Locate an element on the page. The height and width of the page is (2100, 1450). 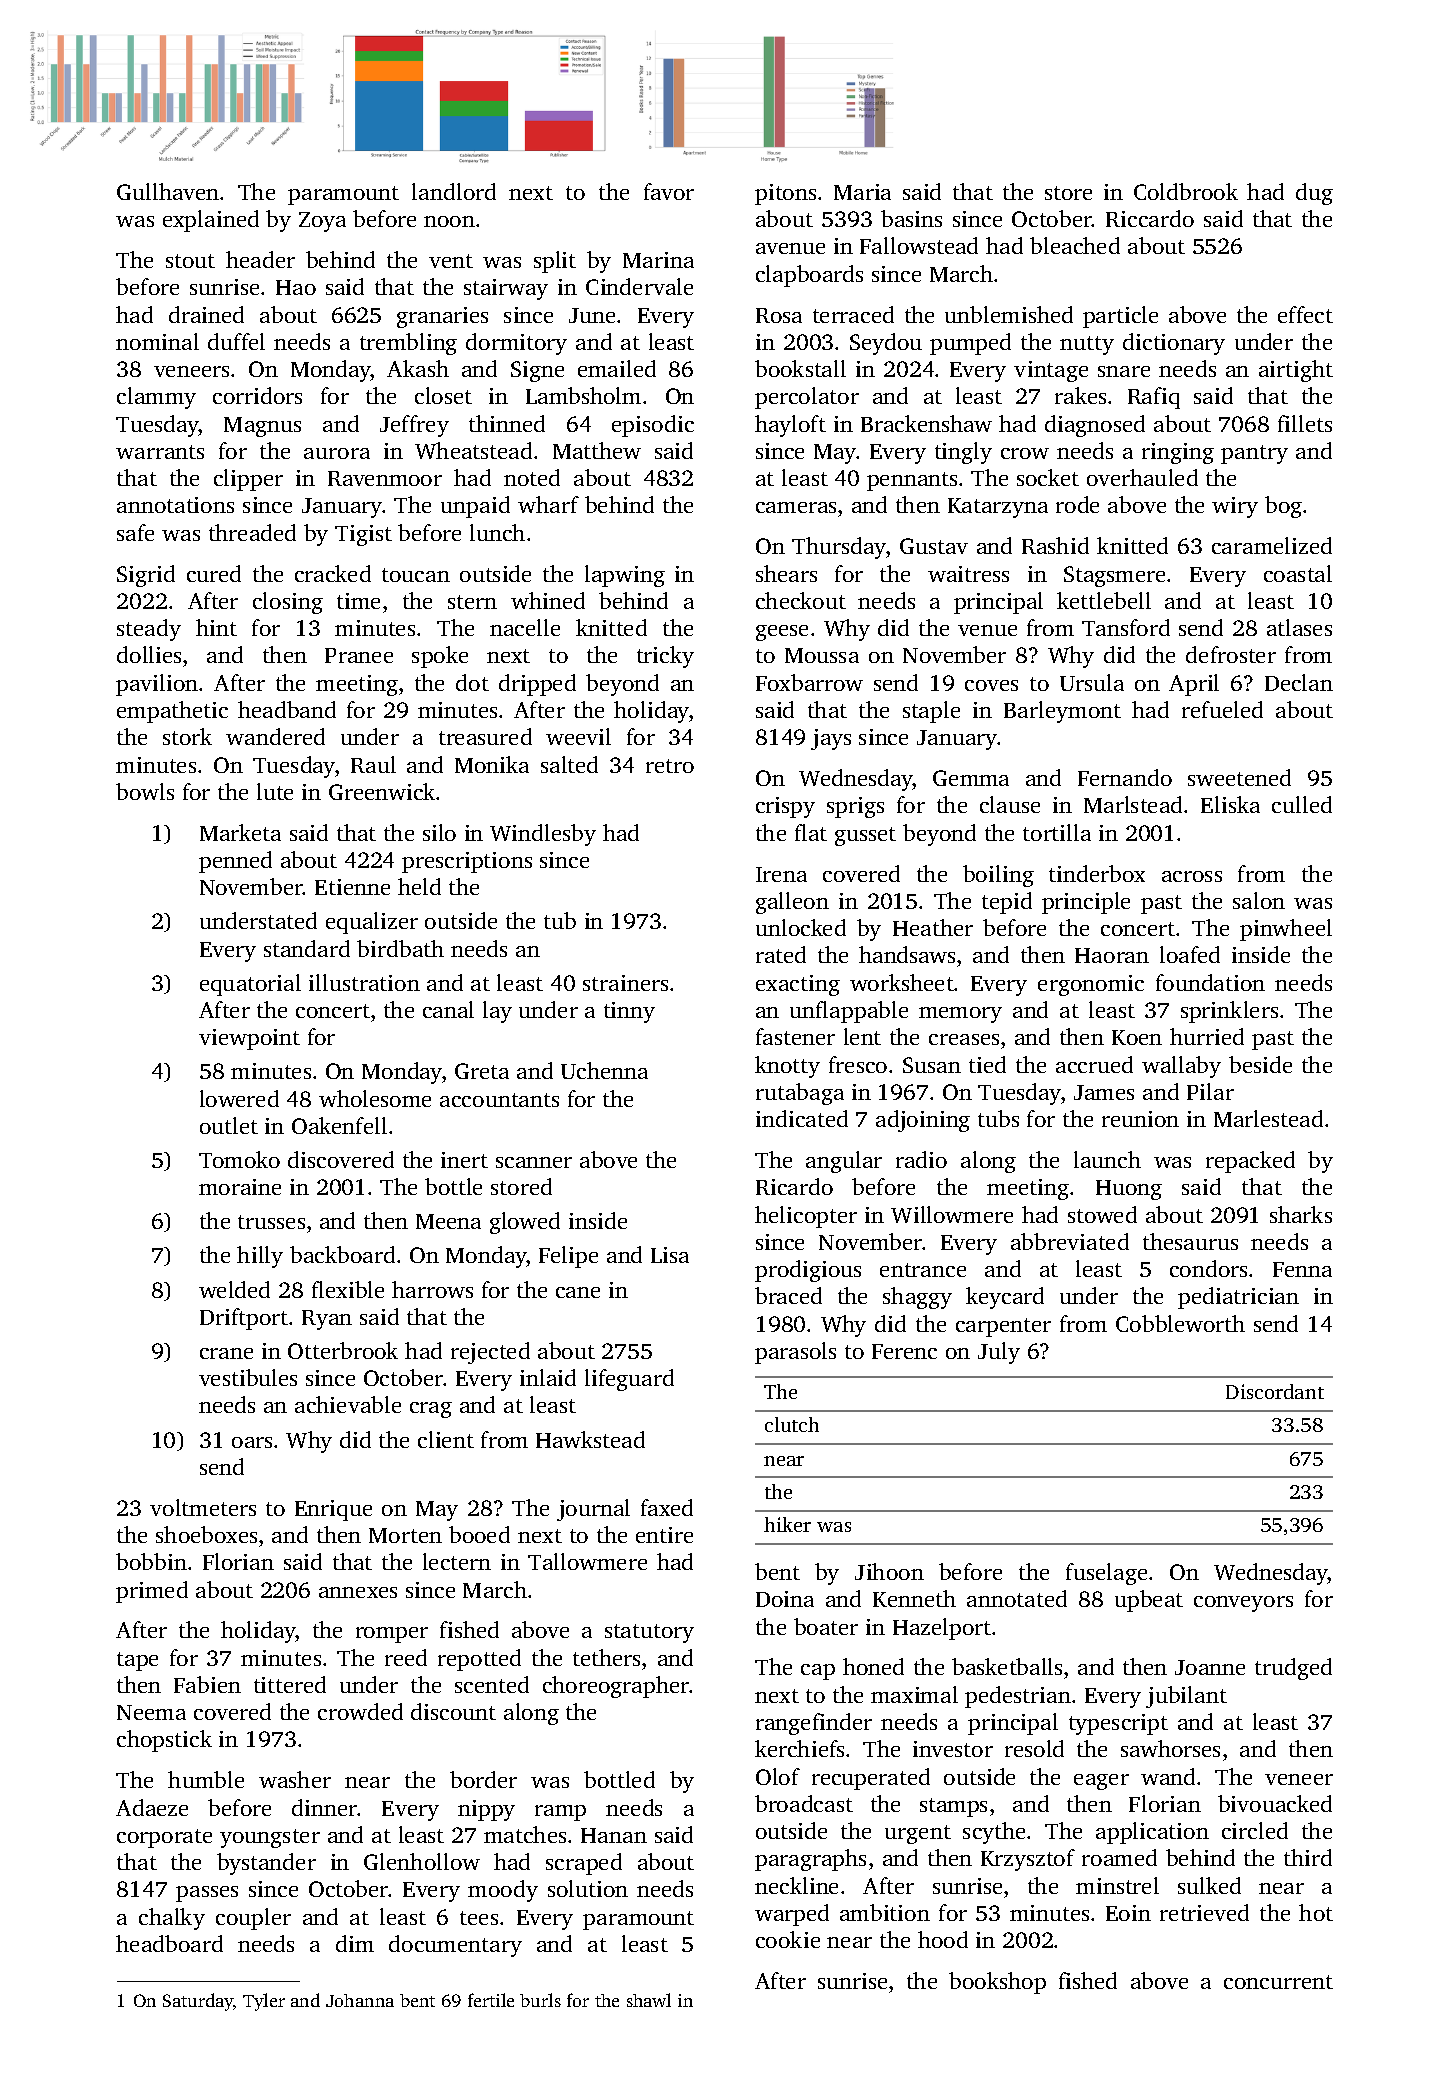
bobbin is located at coordinates (151, 1561).
